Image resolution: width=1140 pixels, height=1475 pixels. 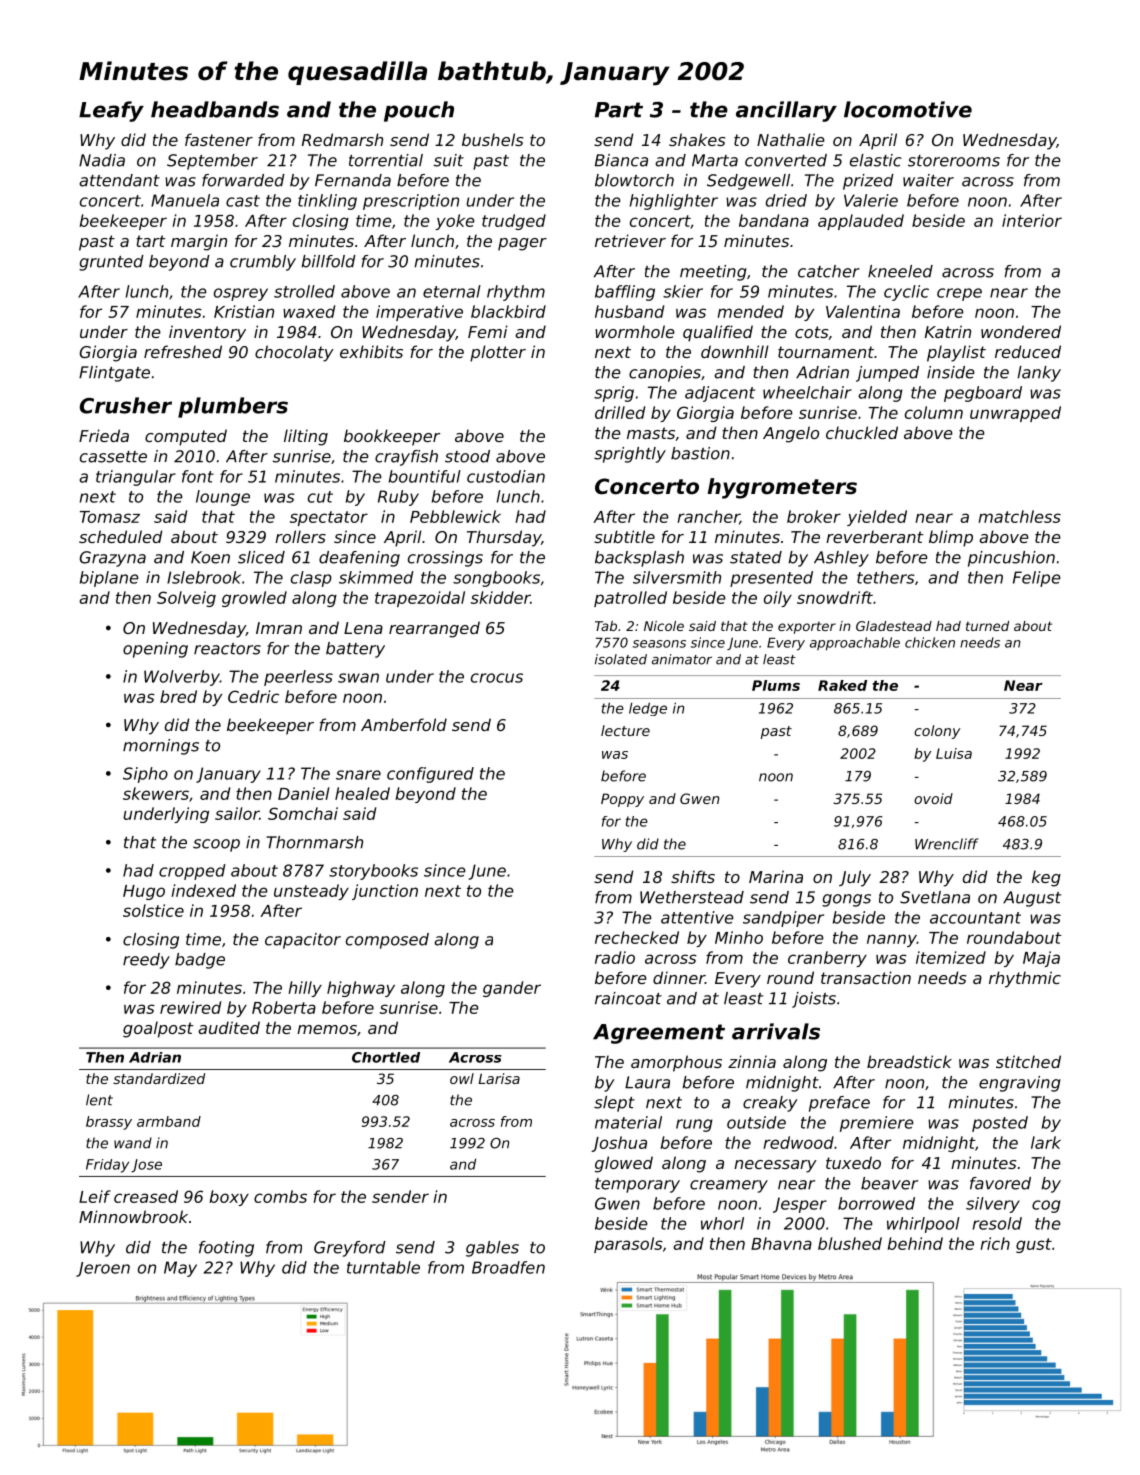 I want to click on brassy, so click(x=109, y=1123).
